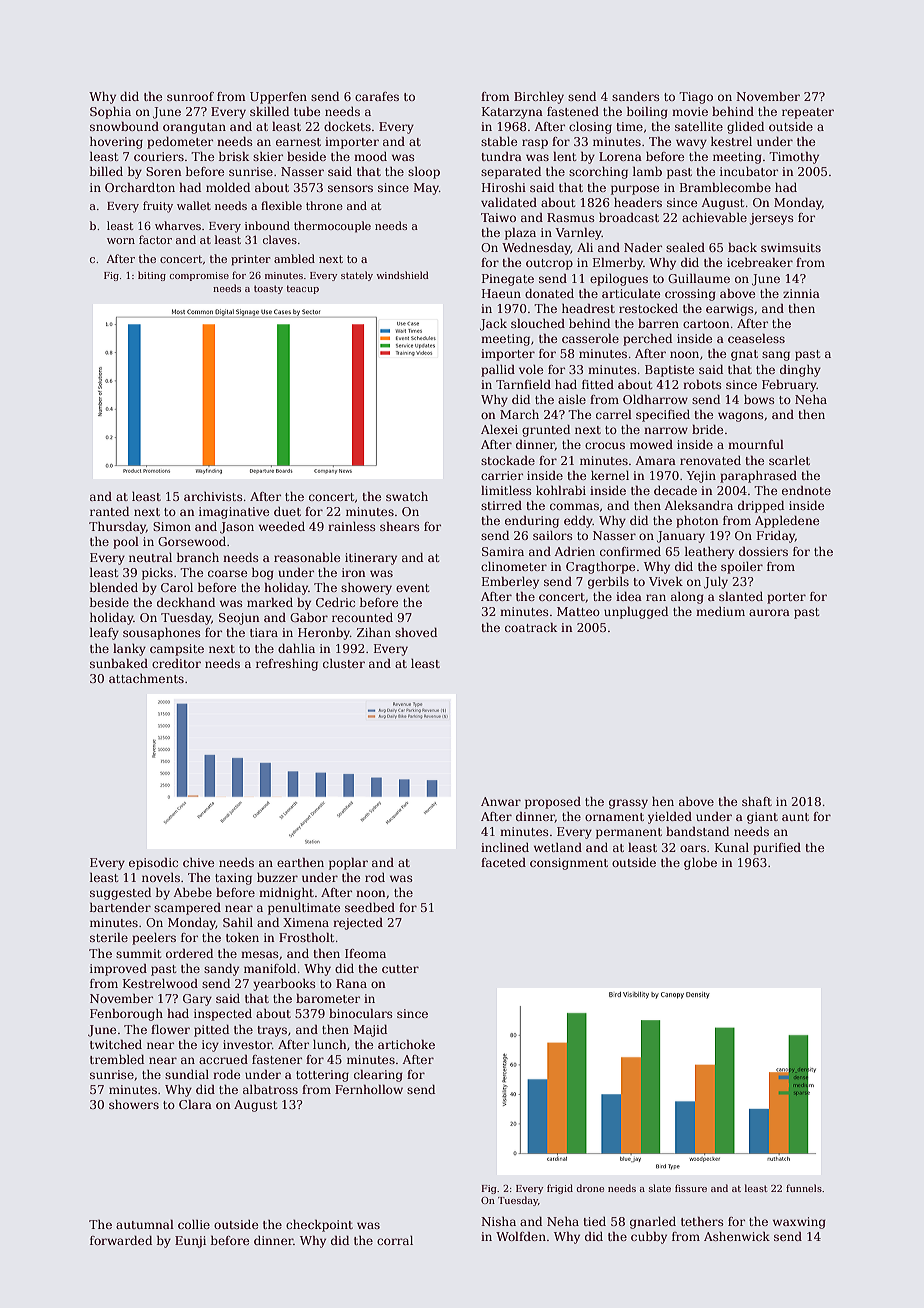  What do you see at coordinates (808, 113) in the image?
I see `repeater` at bounding box center [808, 113].
